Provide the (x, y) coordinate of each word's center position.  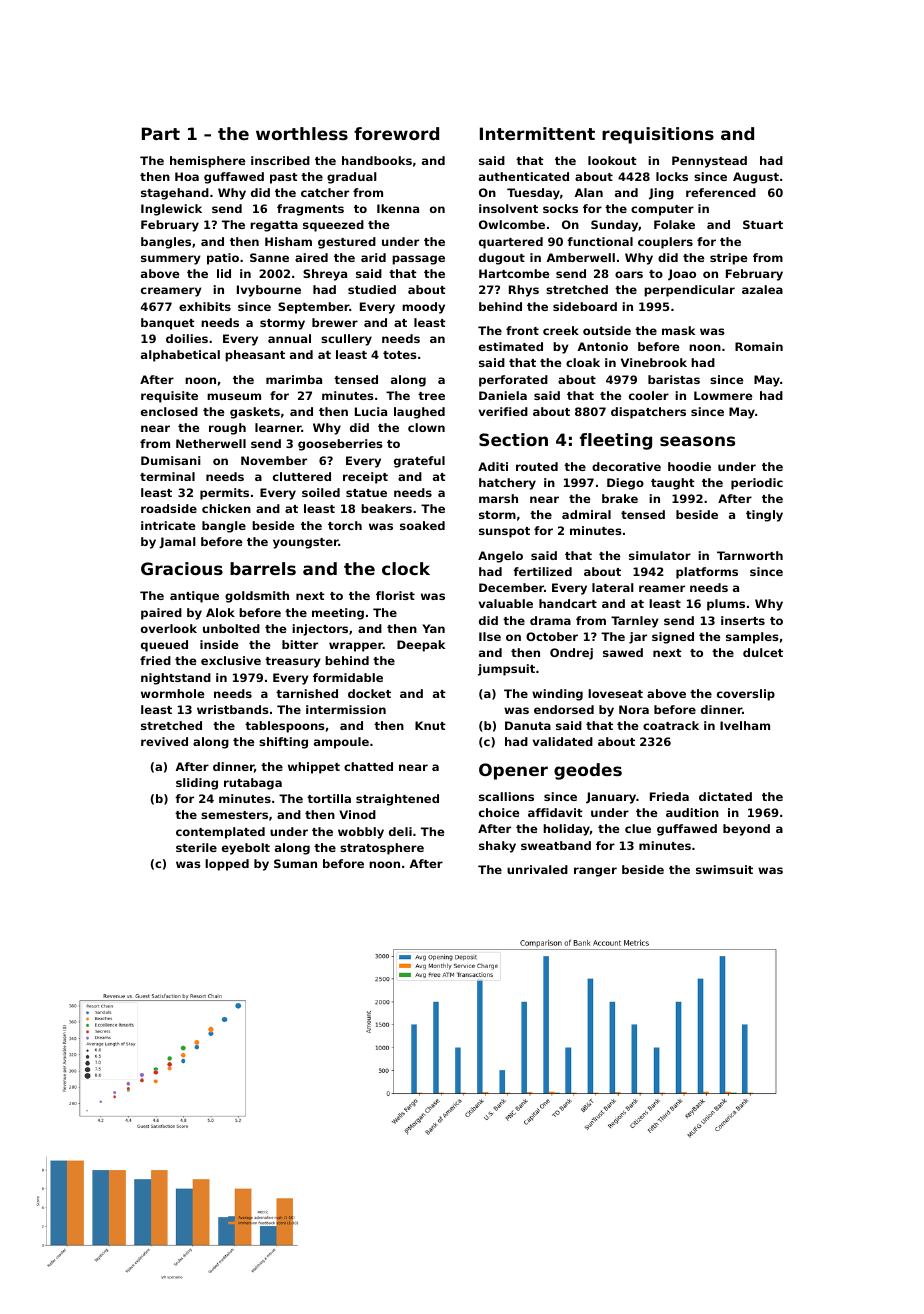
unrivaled (537, 869)
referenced (721, 192)
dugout (502, 259)
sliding (197, 784)
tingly (764, 516)
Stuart (763, 224)
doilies (187, 338)
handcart (568, 603)
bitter (300, 644)
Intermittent (537, 133)
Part (161, 133)
